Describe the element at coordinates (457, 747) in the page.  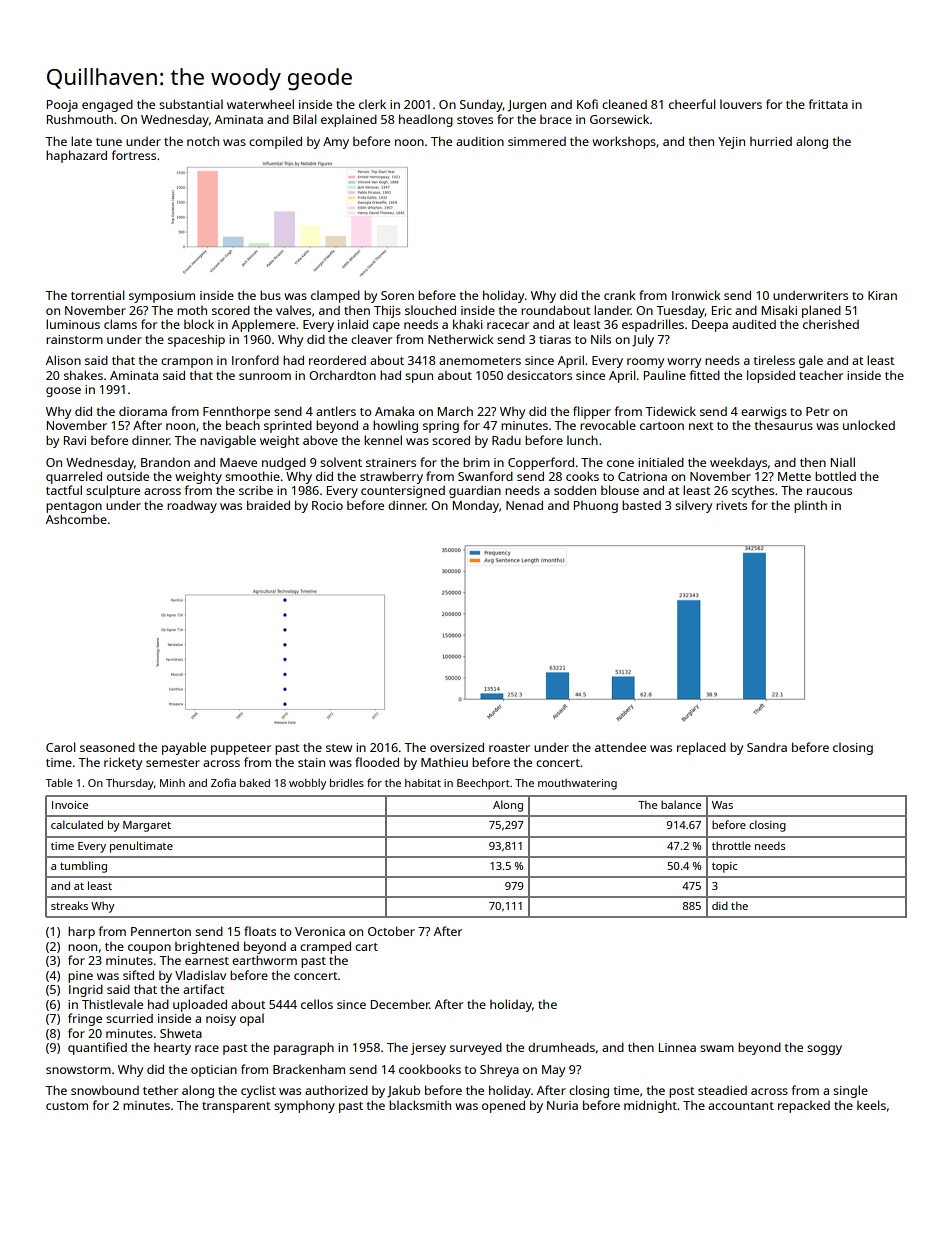
I see `oversized` at that location.
